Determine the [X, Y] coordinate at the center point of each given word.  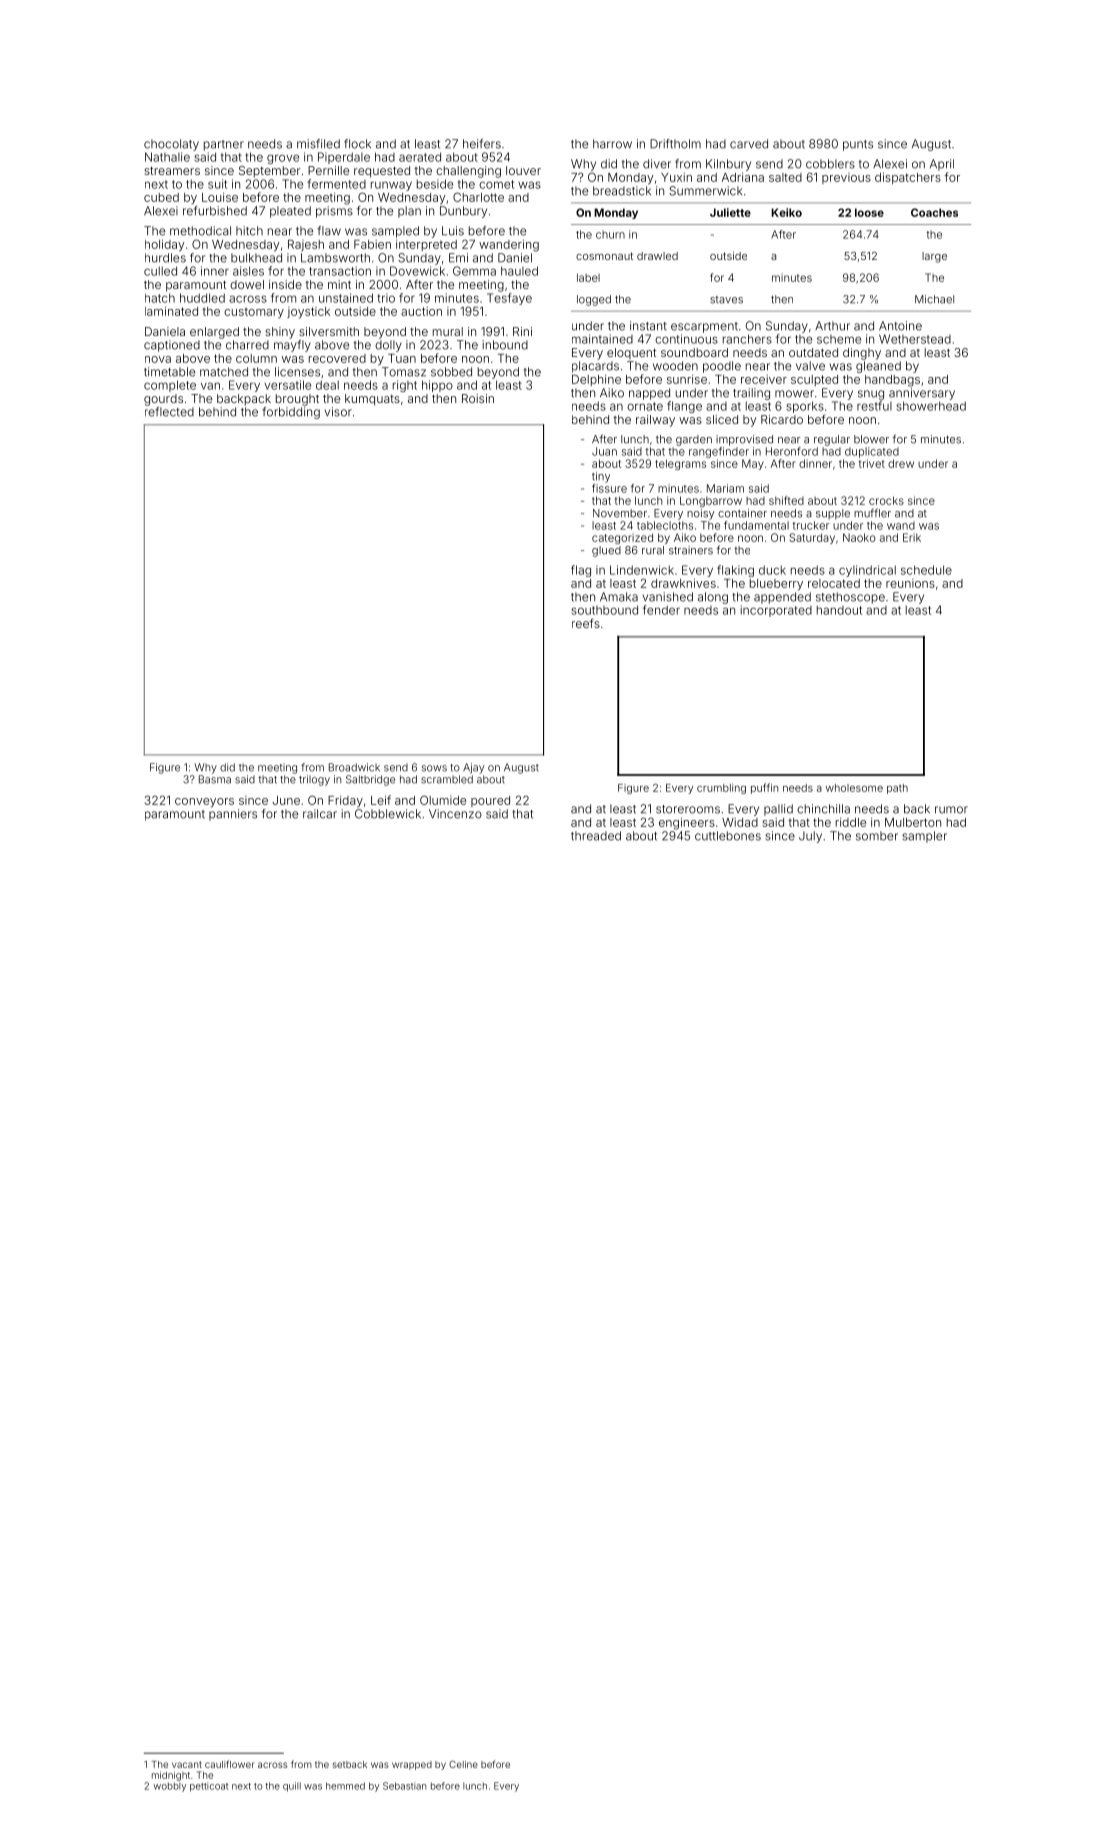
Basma [215, 779]
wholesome [854, 788]
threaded [596, 836]
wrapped [412, 1765]
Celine [463, 1764]
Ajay [473, 768]
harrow [612, 144]
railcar [320, 814]
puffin [764, 788]
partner [224, 145]
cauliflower [229, 1764]
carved [749, 144]
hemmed [345, 1786]
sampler [924, 837]
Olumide [443, 800]
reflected [169, 412]
